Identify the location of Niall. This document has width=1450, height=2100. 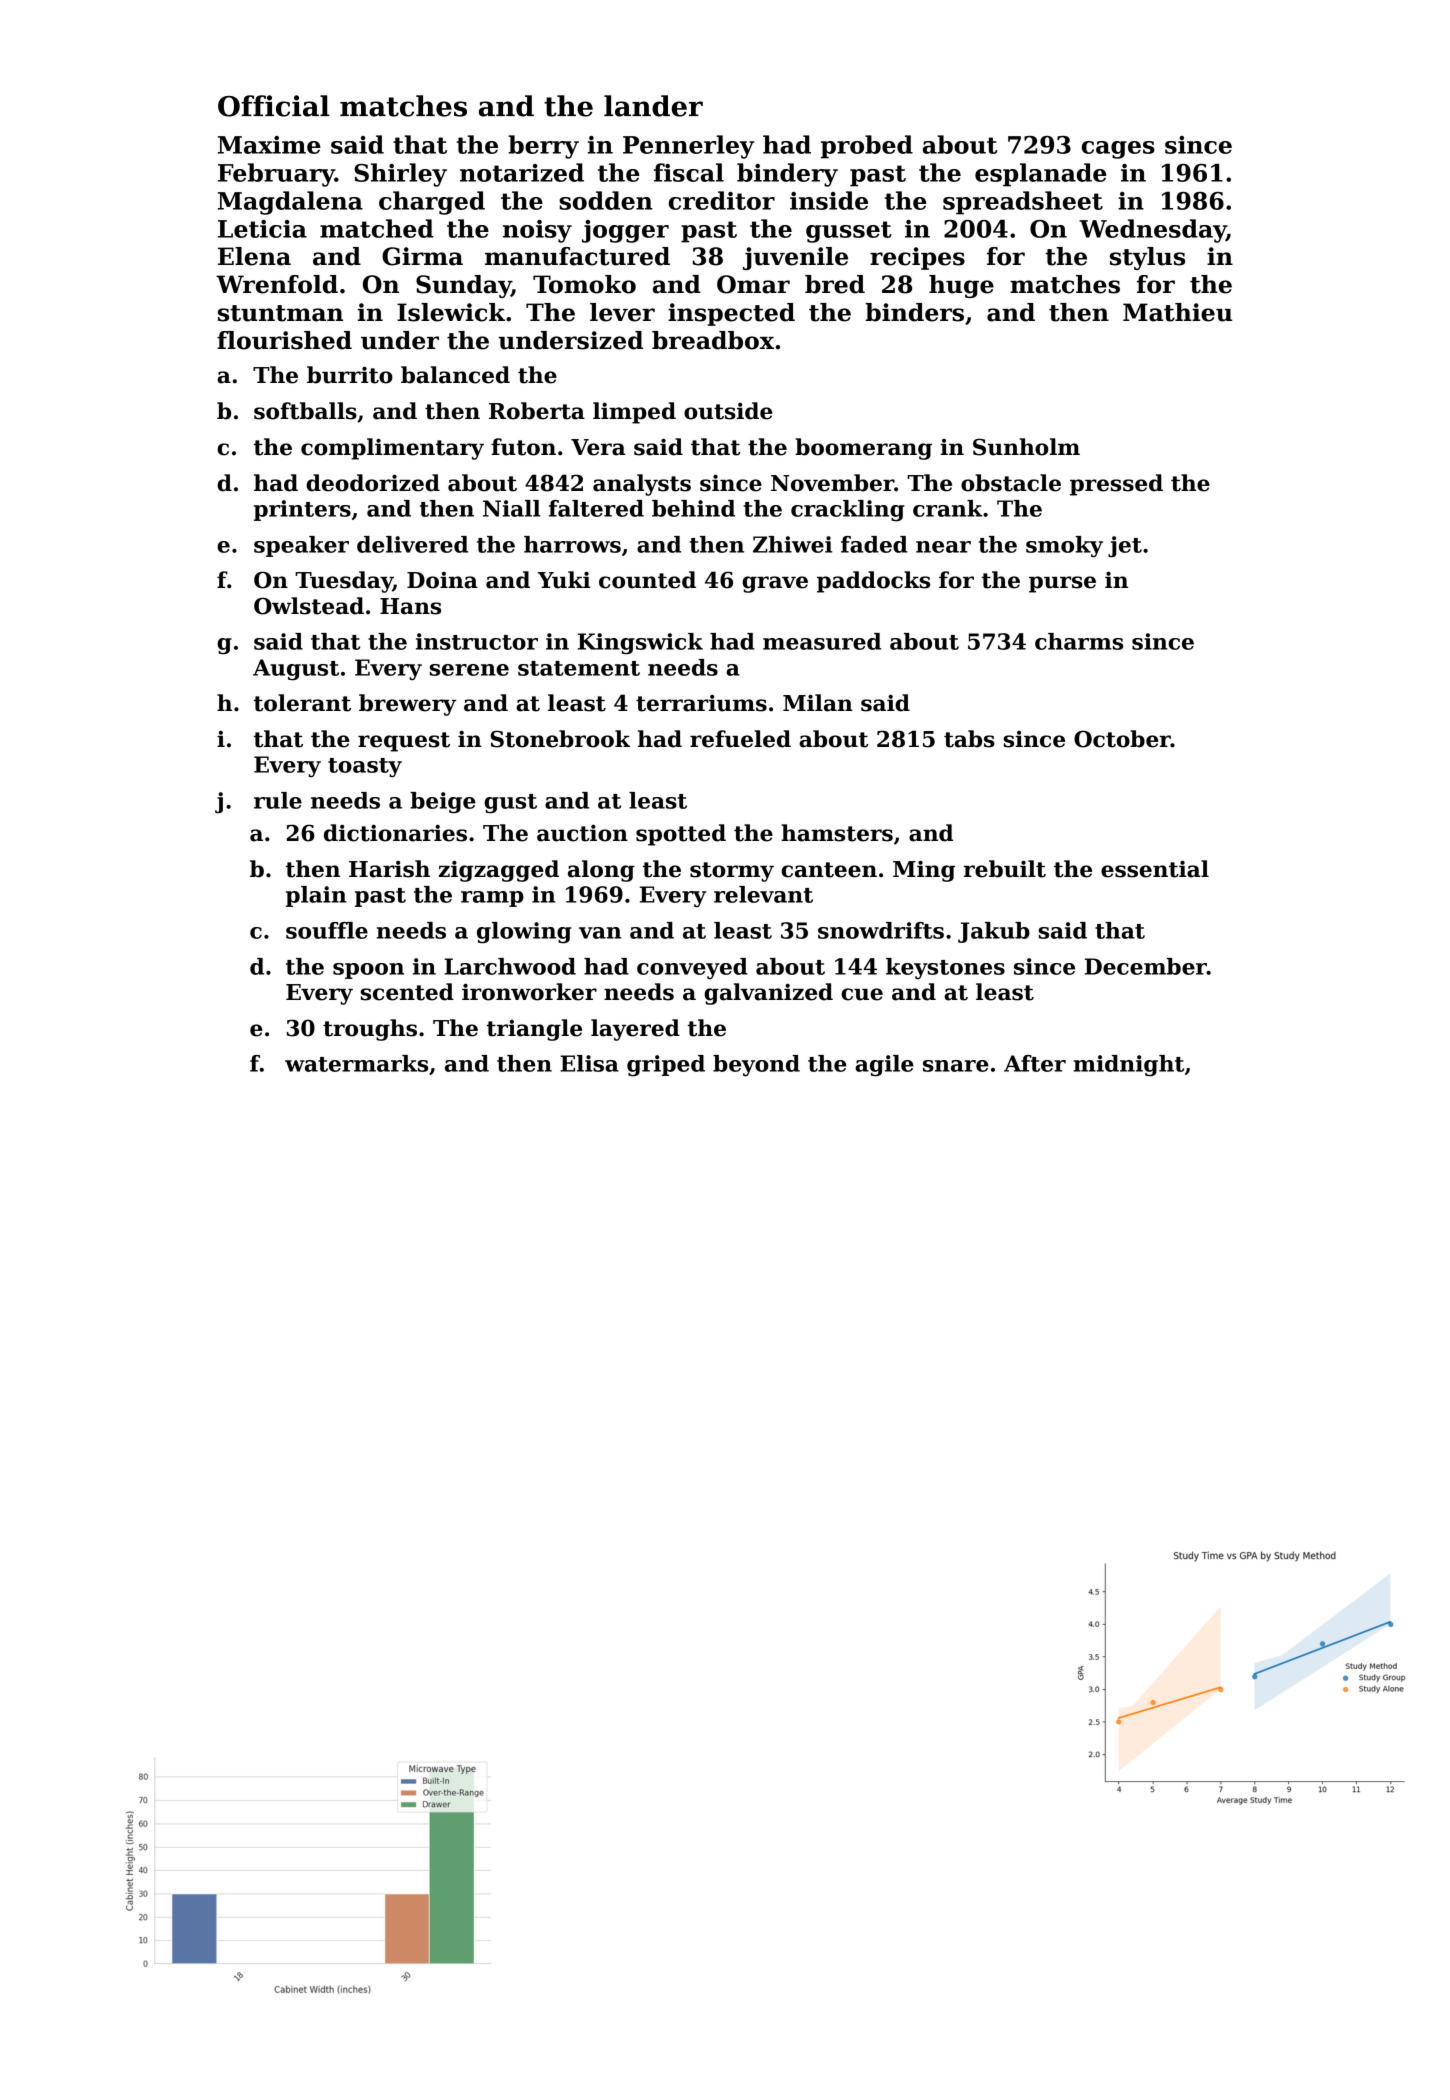
(511, 508).
